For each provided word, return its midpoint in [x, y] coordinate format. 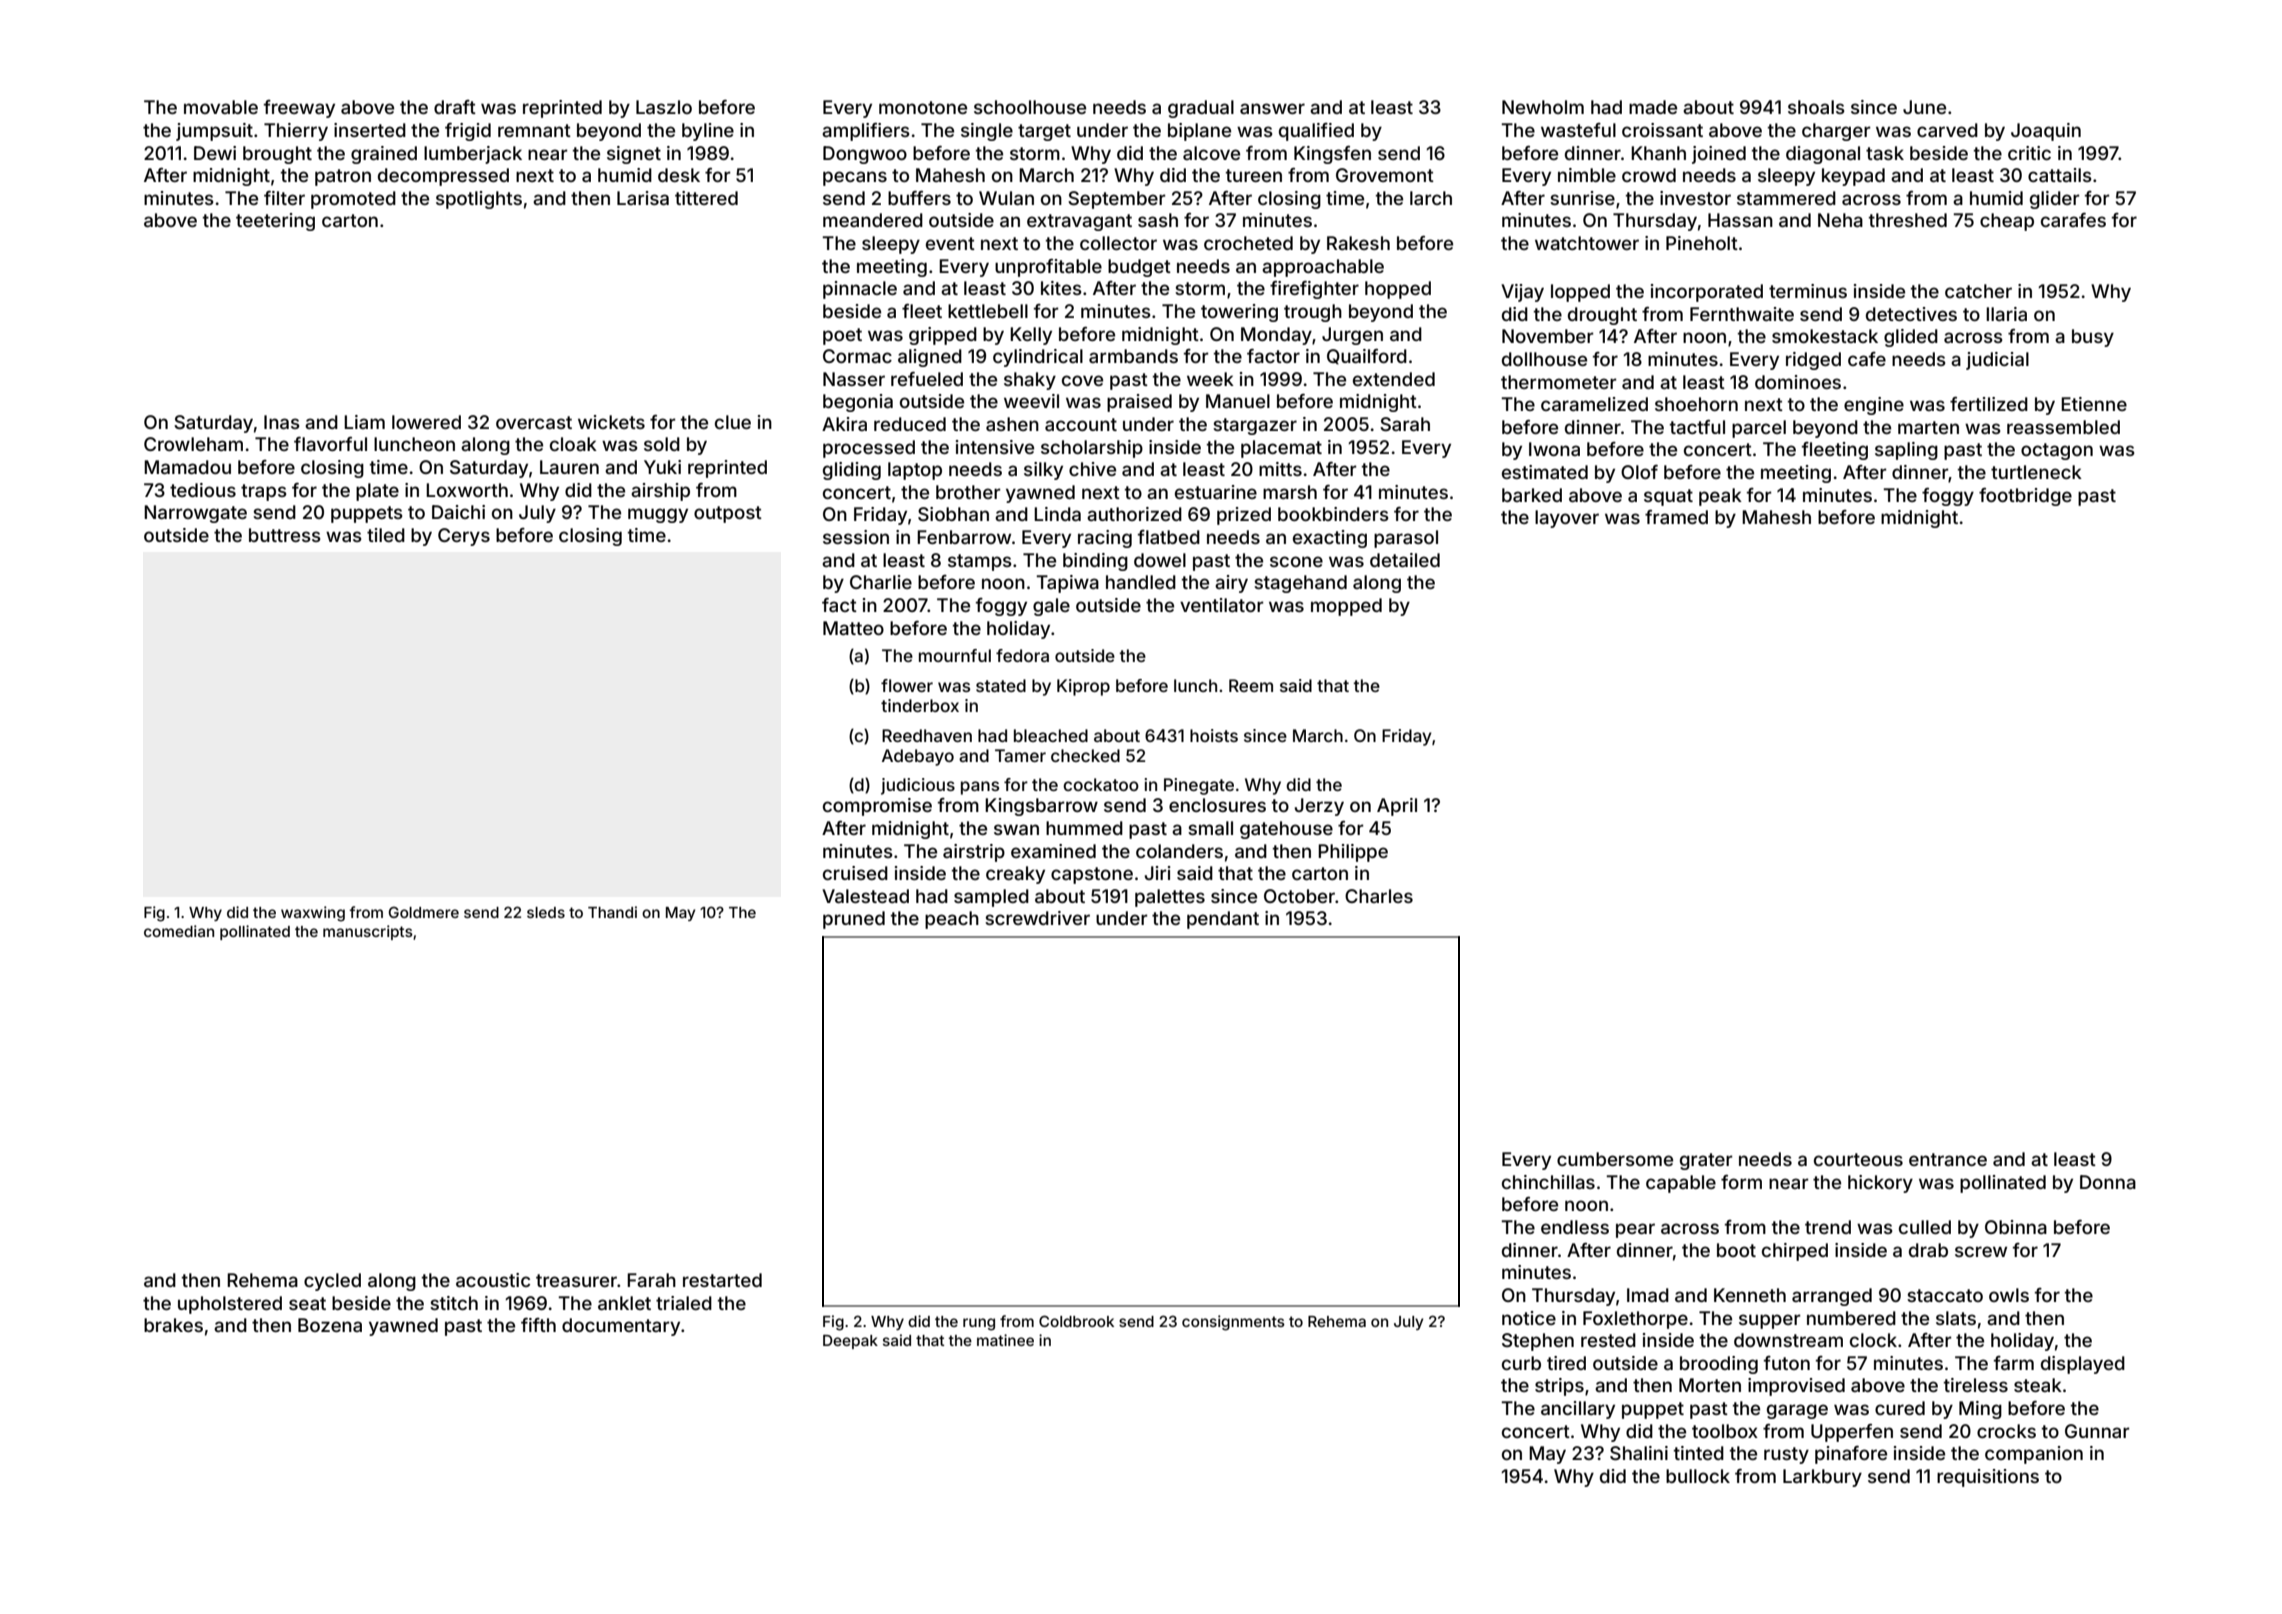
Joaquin [2046, 132]
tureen [1254, 175]
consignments [1233, 1323]
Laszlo [664, 107]
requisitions [1988, 1478]
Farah [651, 1280]
